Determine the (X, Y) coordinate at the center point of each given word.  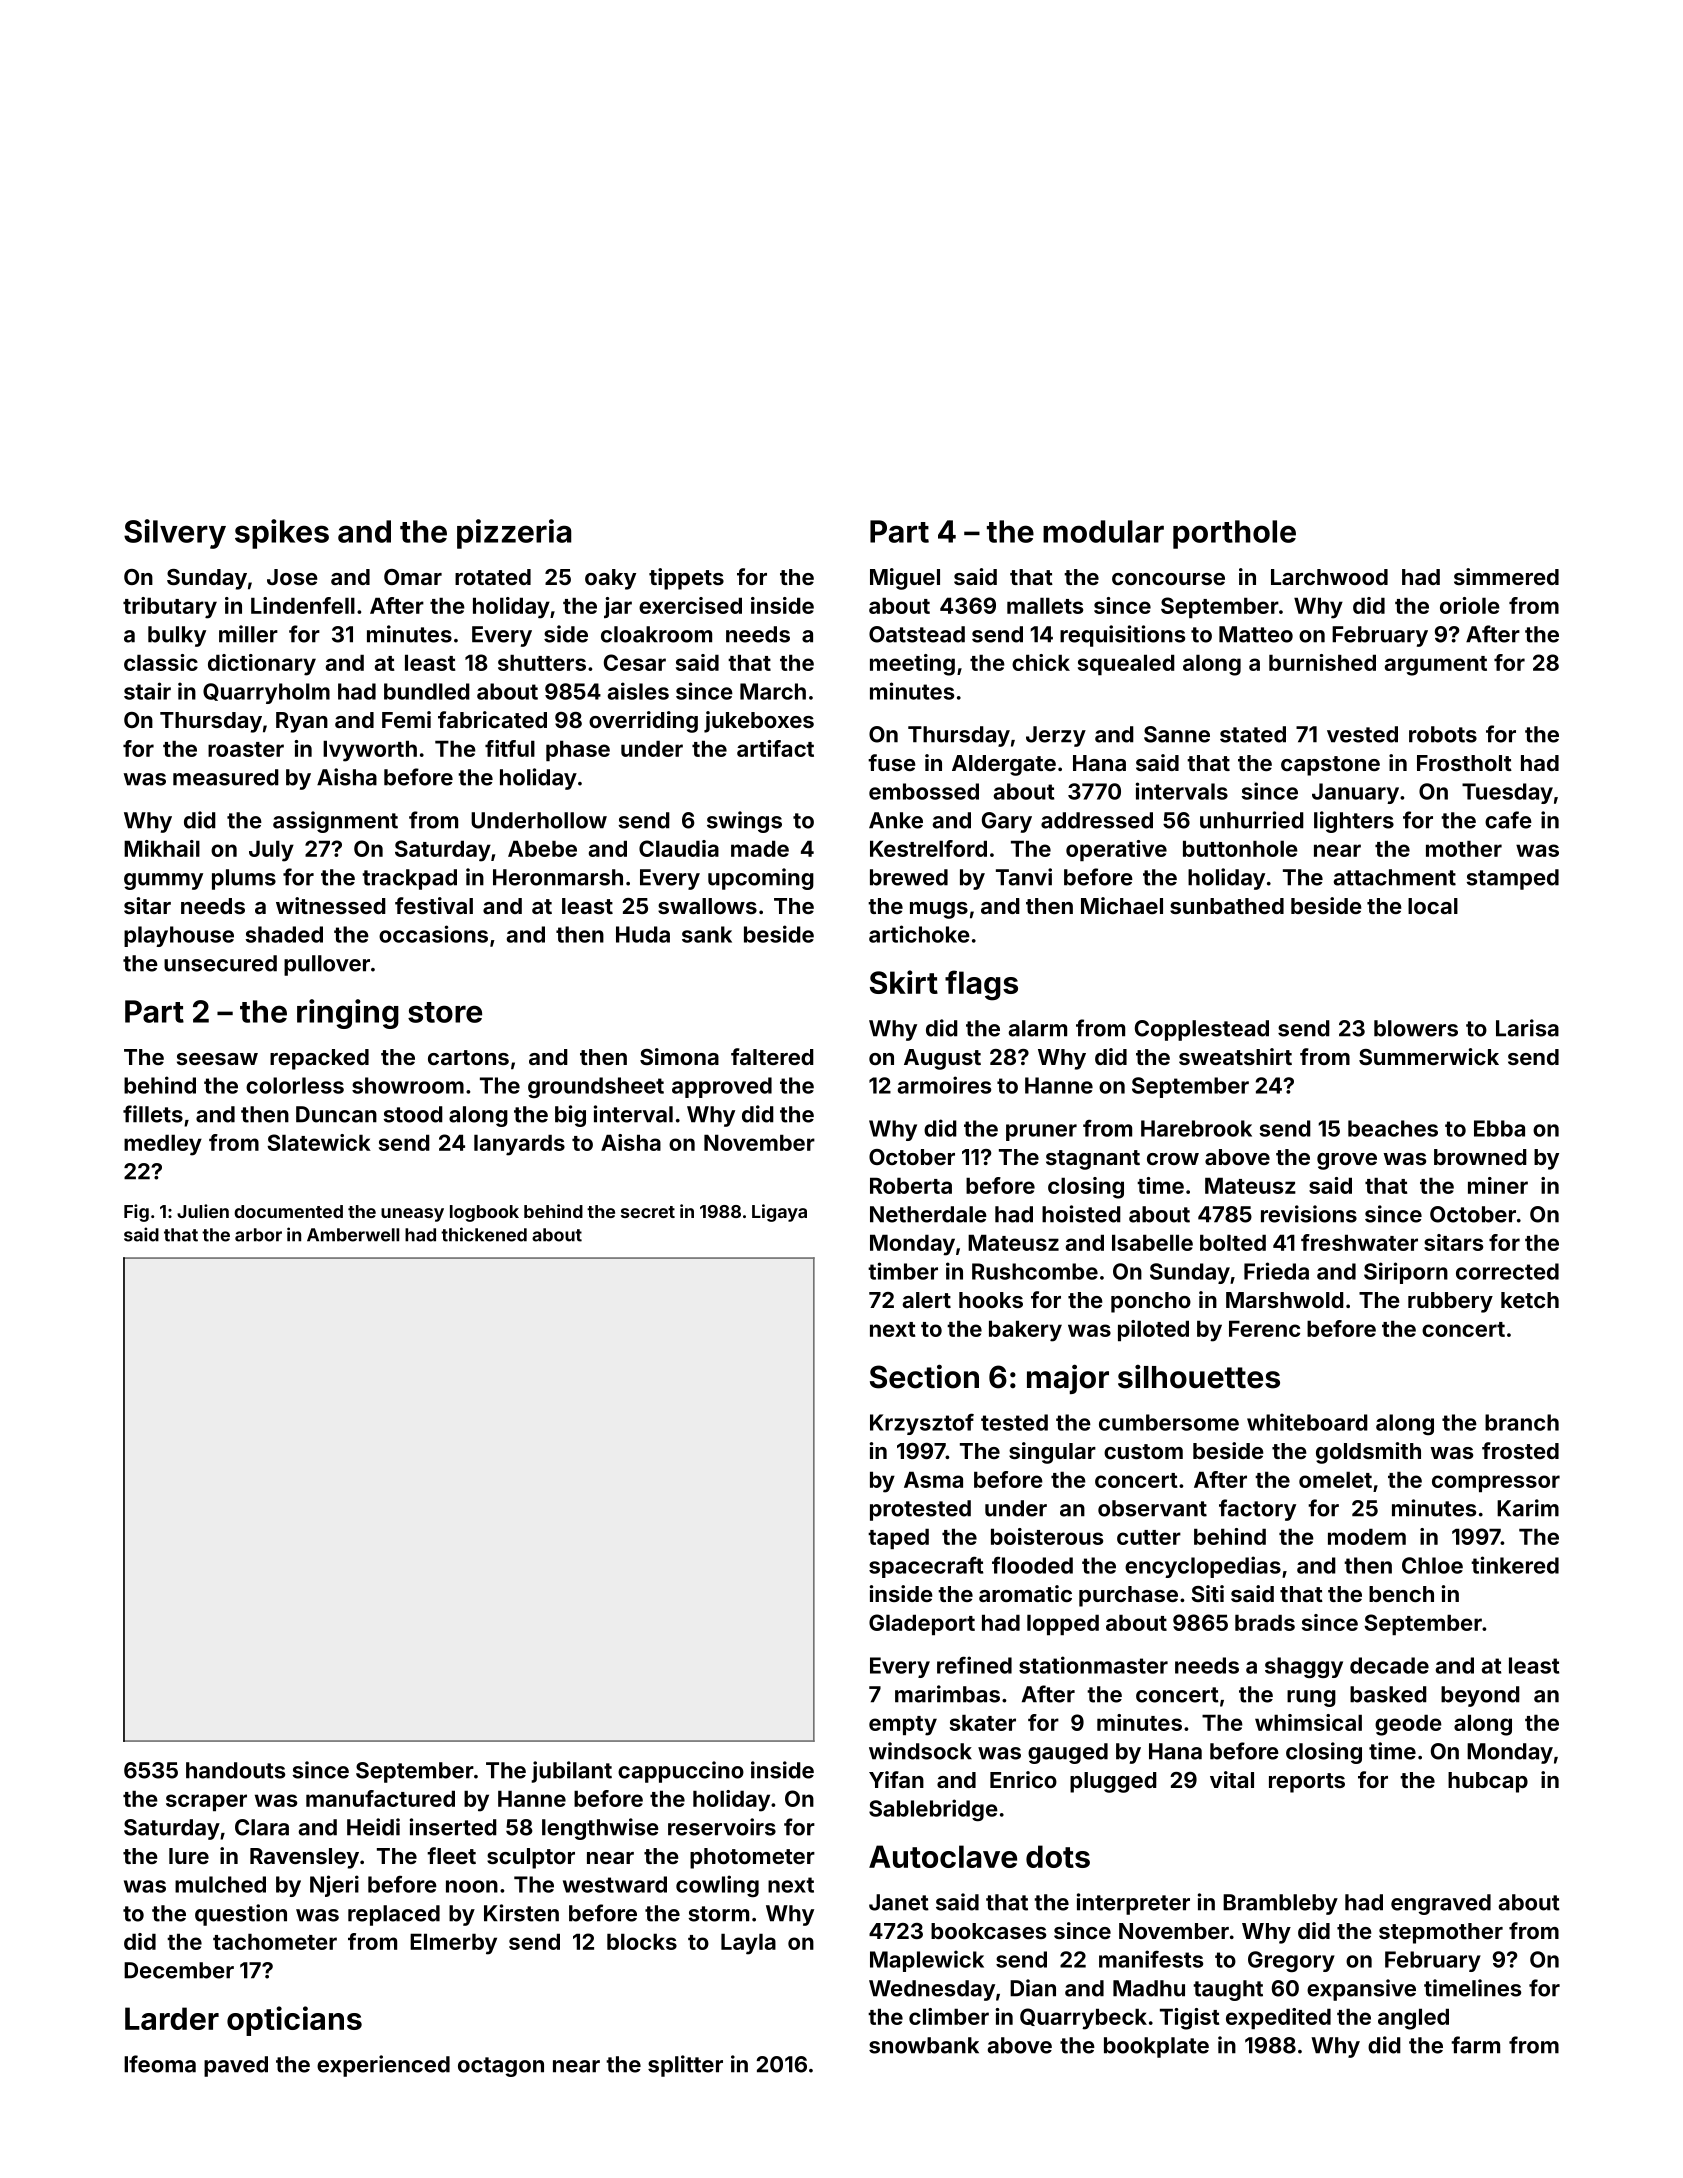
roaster (246, 749)
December (179, 1970)
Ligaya (779, 1213)
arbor (258, 1235)
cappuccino (681, 1772)
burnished (1322, 662)
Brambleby (1280, 1904)
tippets (686, 579)
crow (1173, 1159)
